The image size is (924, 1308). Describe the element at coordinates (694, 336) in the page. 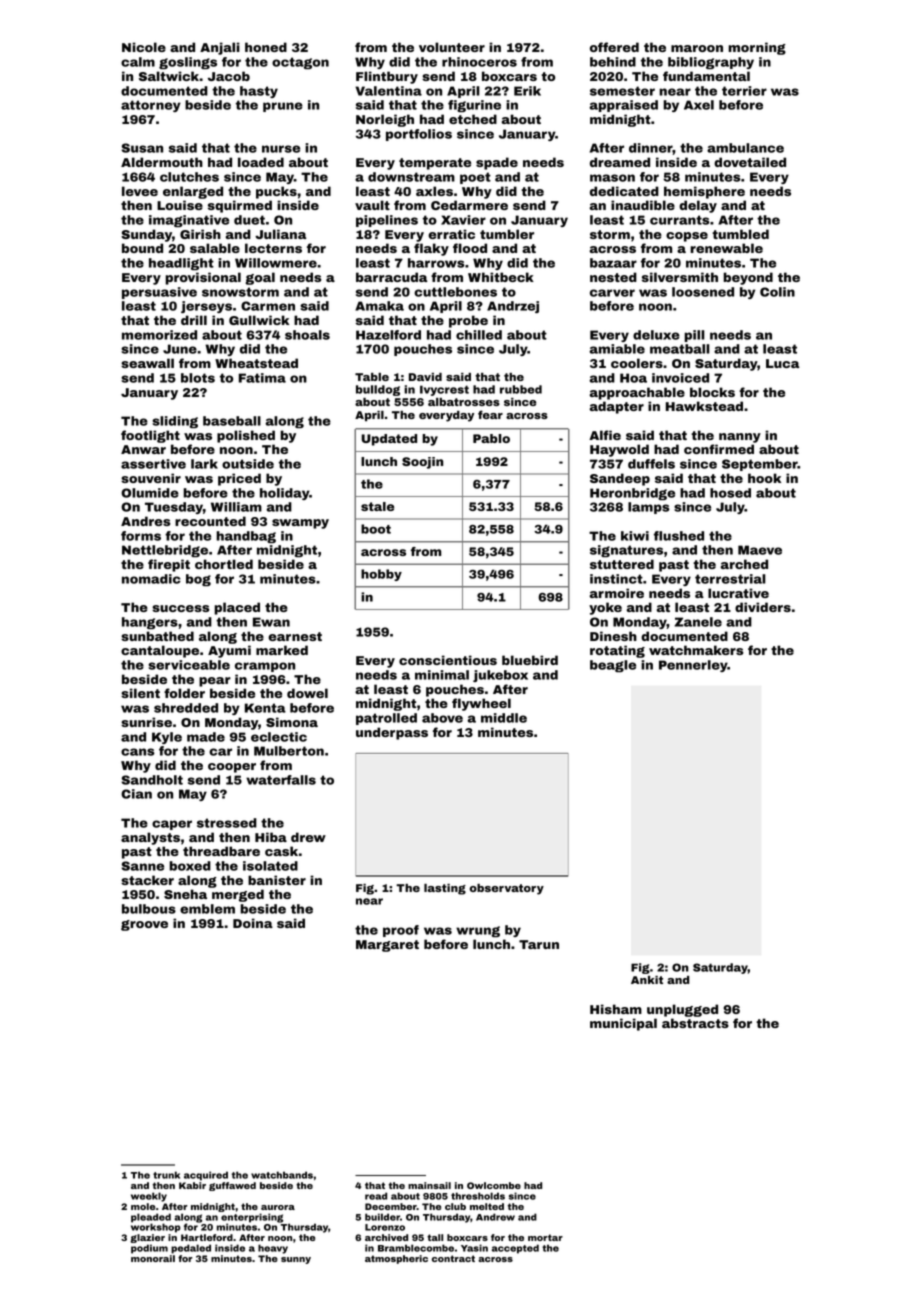

I see `pill` at that location.
